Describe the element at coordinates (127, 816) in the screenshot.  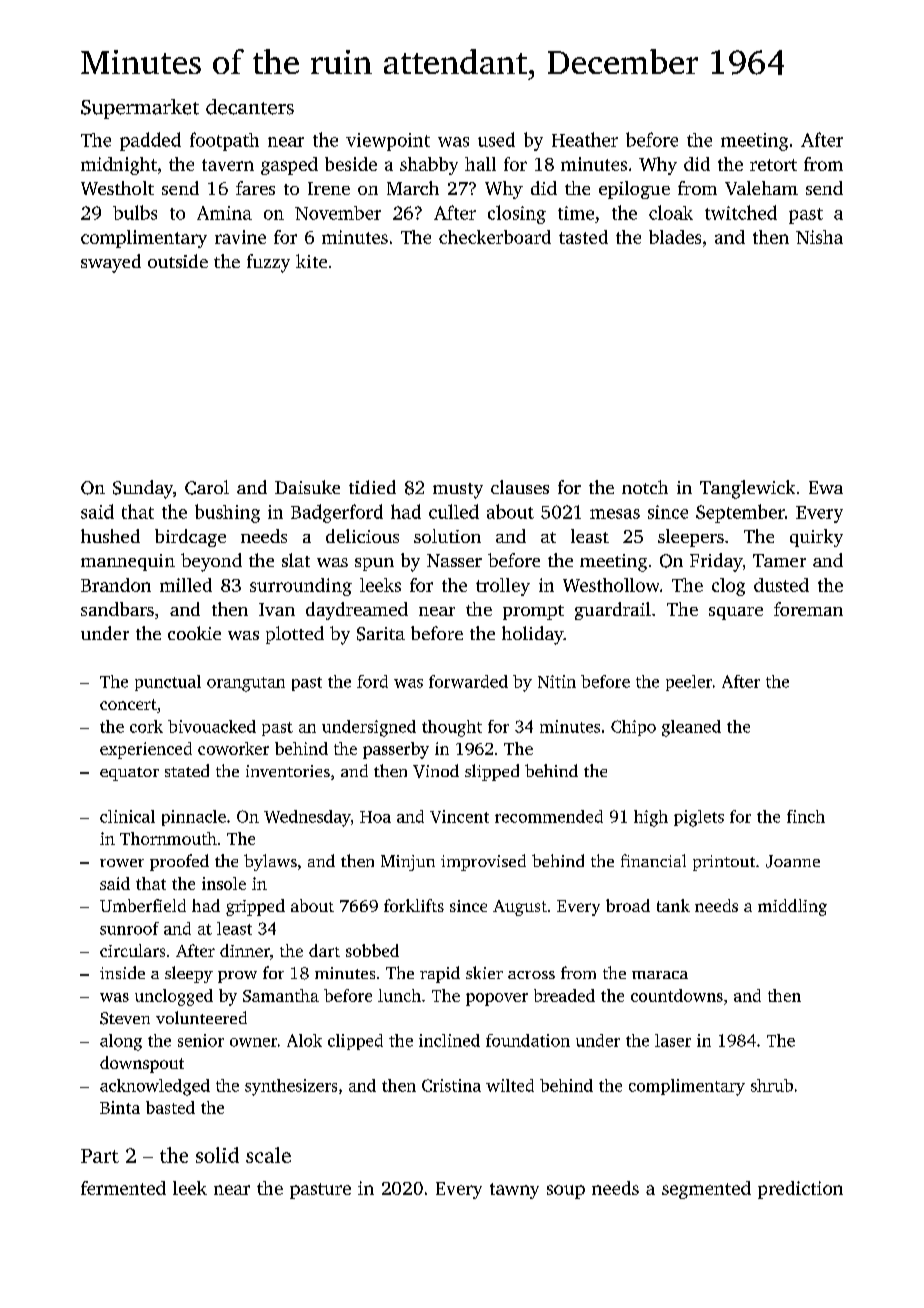
I see `clinical` at that location.
